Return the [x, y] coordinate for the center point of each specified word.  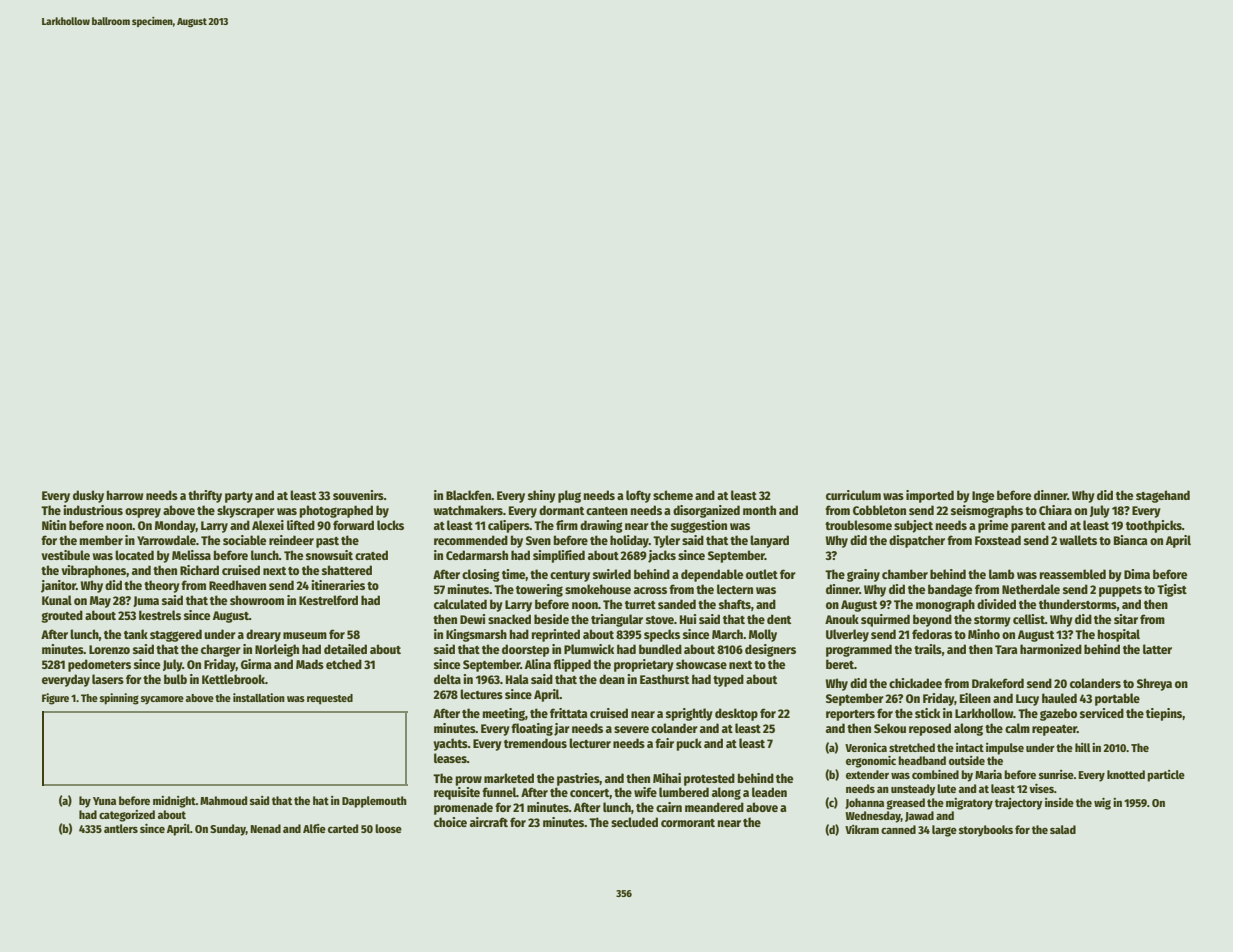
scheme [673, 495]
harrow [125, 495]
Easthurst [664, 679]
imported [930, 496]
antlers [121, 828]
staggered [176, 635]
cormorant [688, 823]
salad [1063, 829]
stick [927, 713]
